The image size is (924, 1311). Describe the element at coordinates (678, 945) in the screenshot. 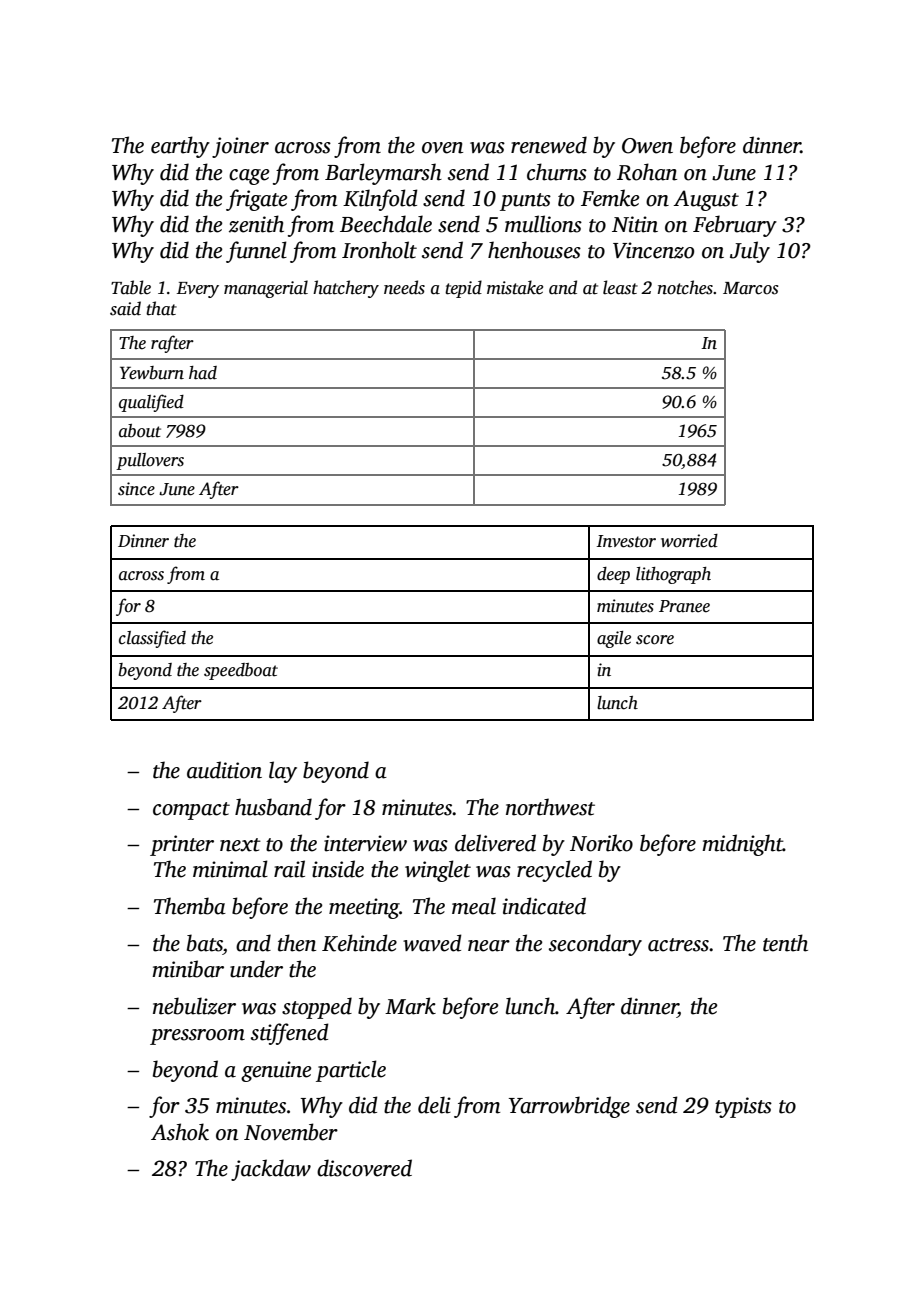

I see `actress` at that location.
